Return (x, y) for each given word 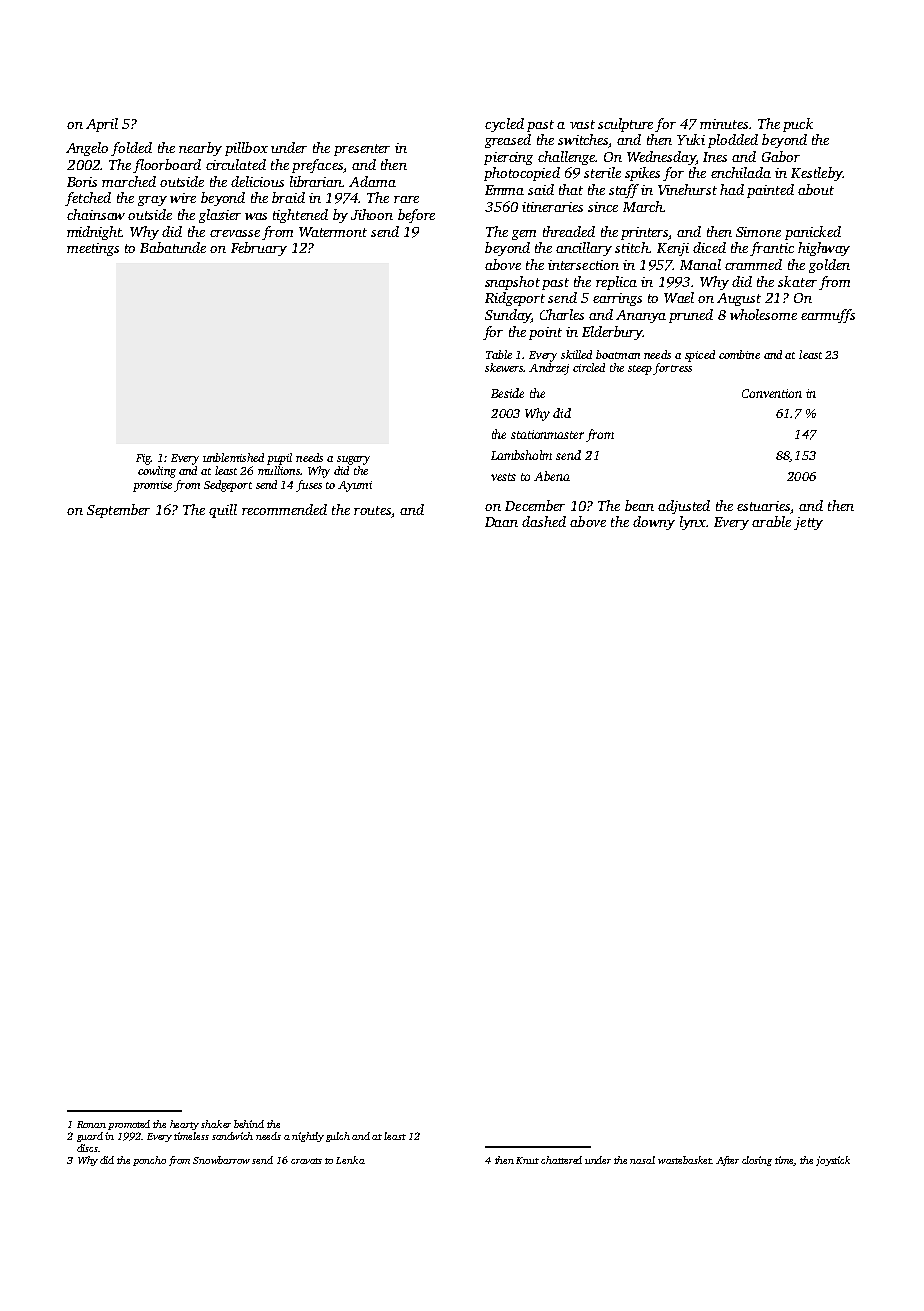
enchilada (741, 172)
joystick (833, 1161)
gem (524, 235)
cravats (306, 1161)
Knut (527, 1160)
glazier (220, 216)
